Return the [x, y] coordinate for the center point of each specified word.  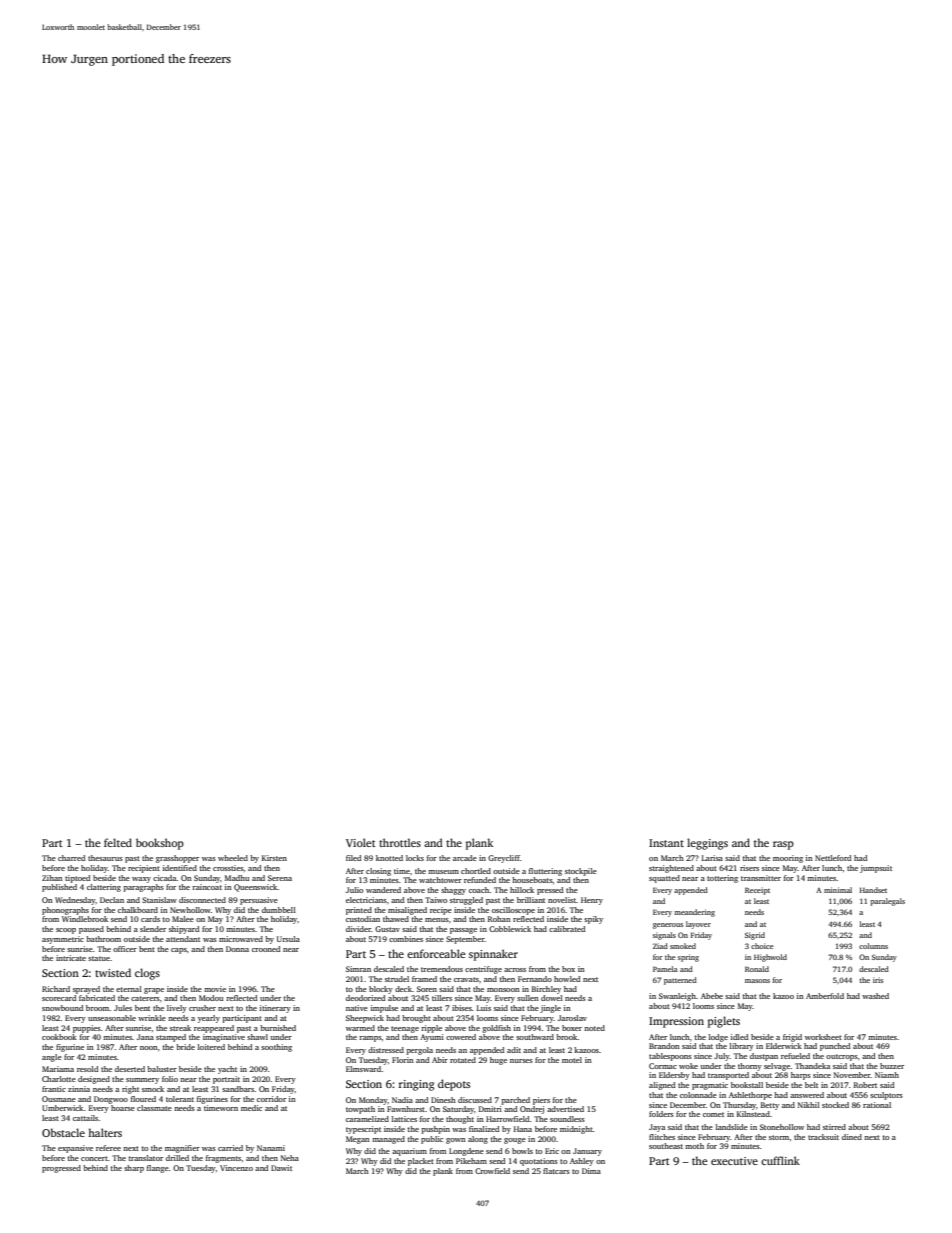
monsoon [503, 990]
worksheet [823, 1037]
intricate [71, 958]
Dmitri [490, 1109]
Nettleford [833, 858]
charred [71, 858]
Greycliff [504, 859]
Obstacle [63, 1132]
